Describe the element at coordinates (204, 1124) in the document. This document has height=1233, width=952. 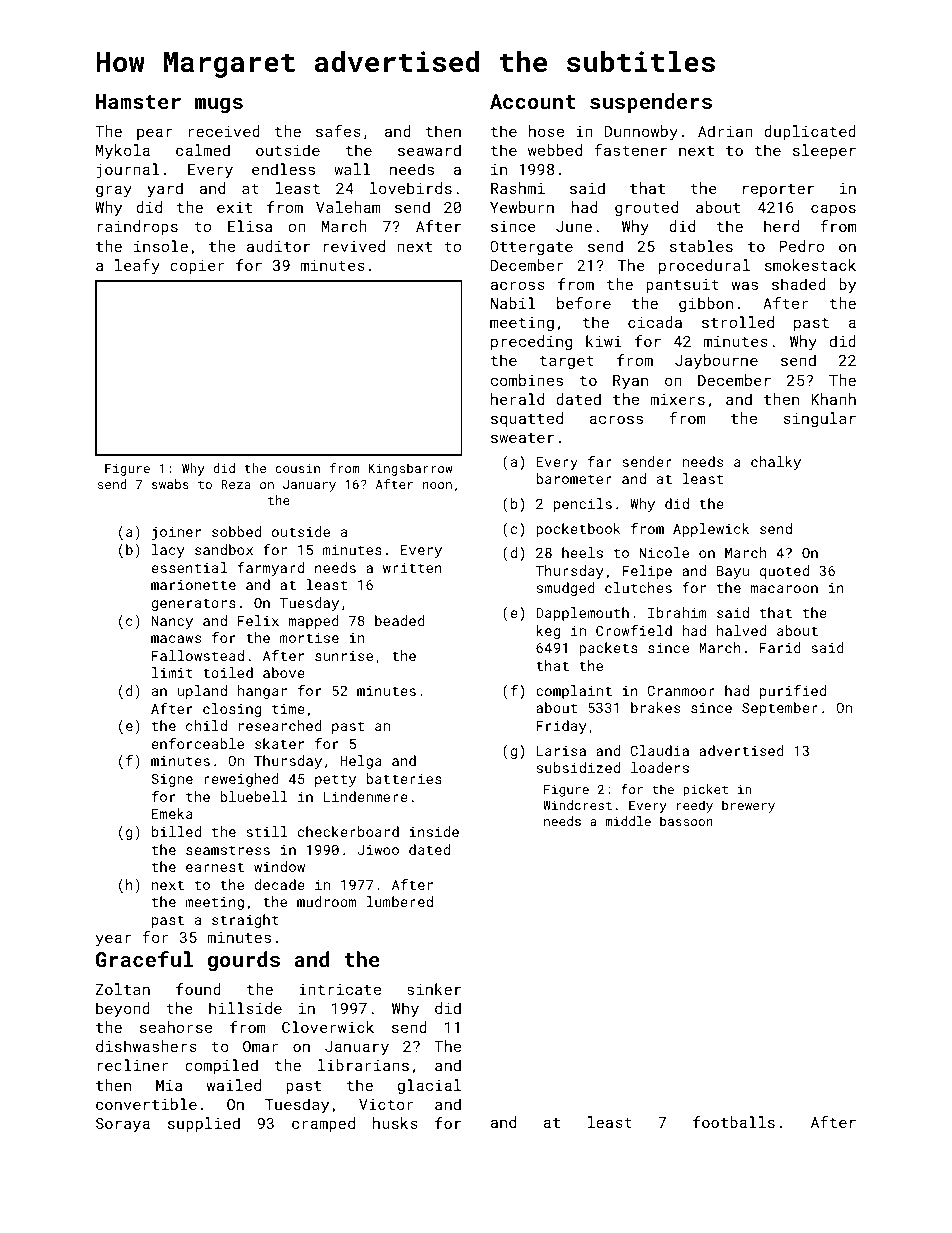
I see `supplied` at that location.
